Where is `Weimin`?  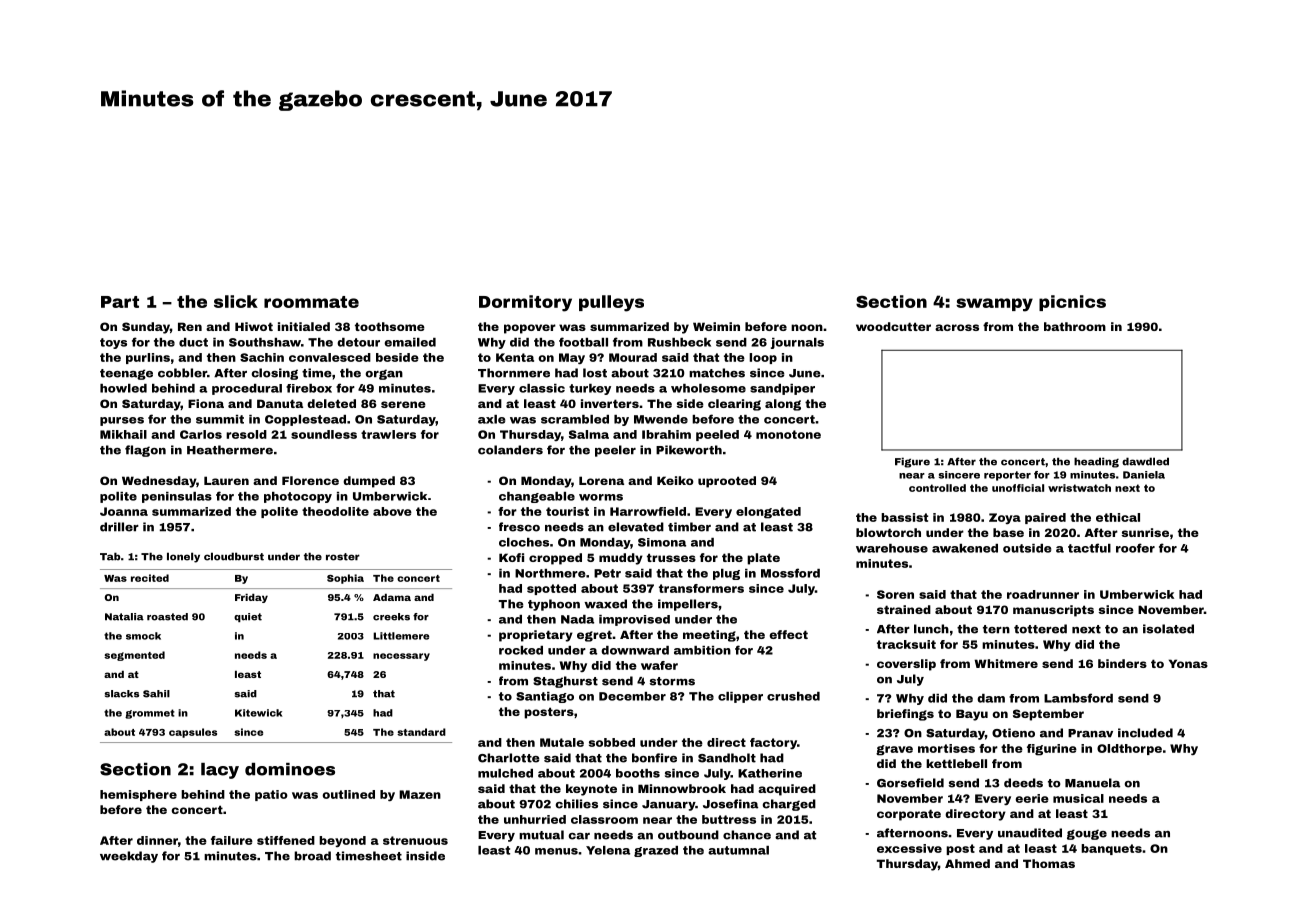
Weimin is located at coordinates (716, 326).
